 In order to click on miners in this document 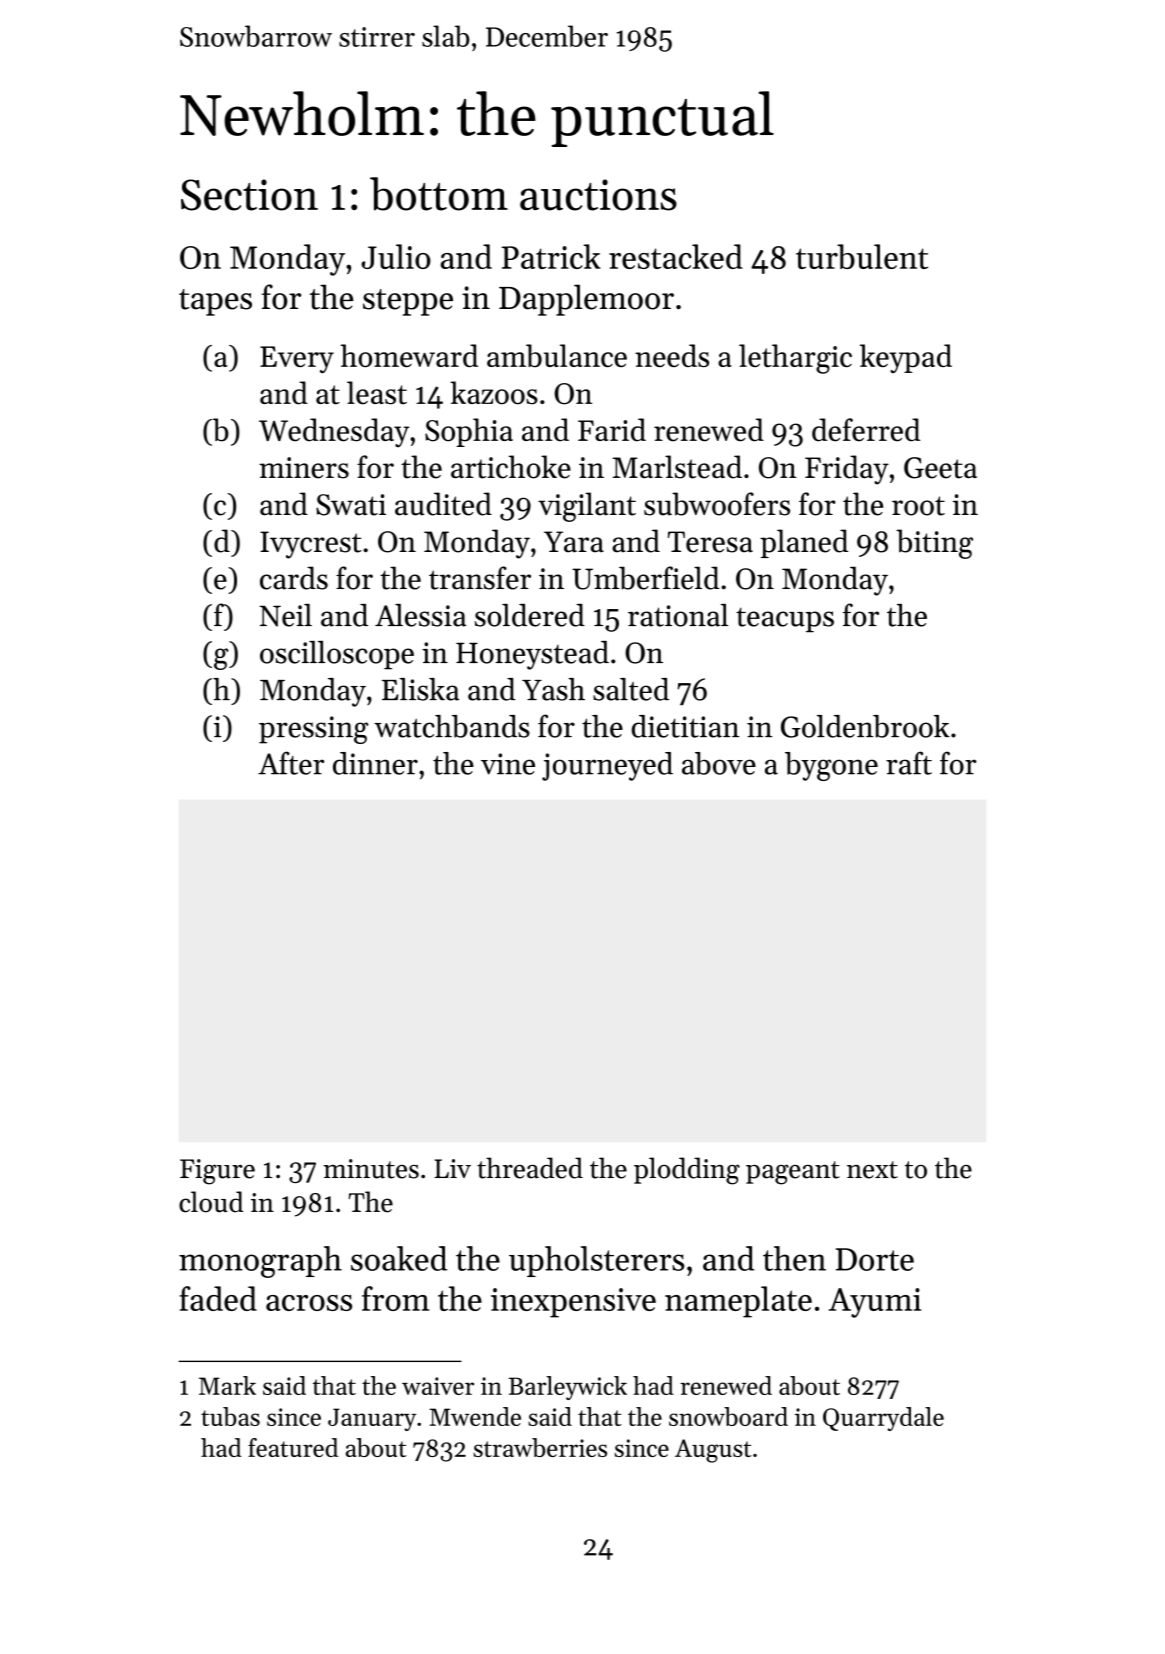, I will do `click(304, 468)`.
